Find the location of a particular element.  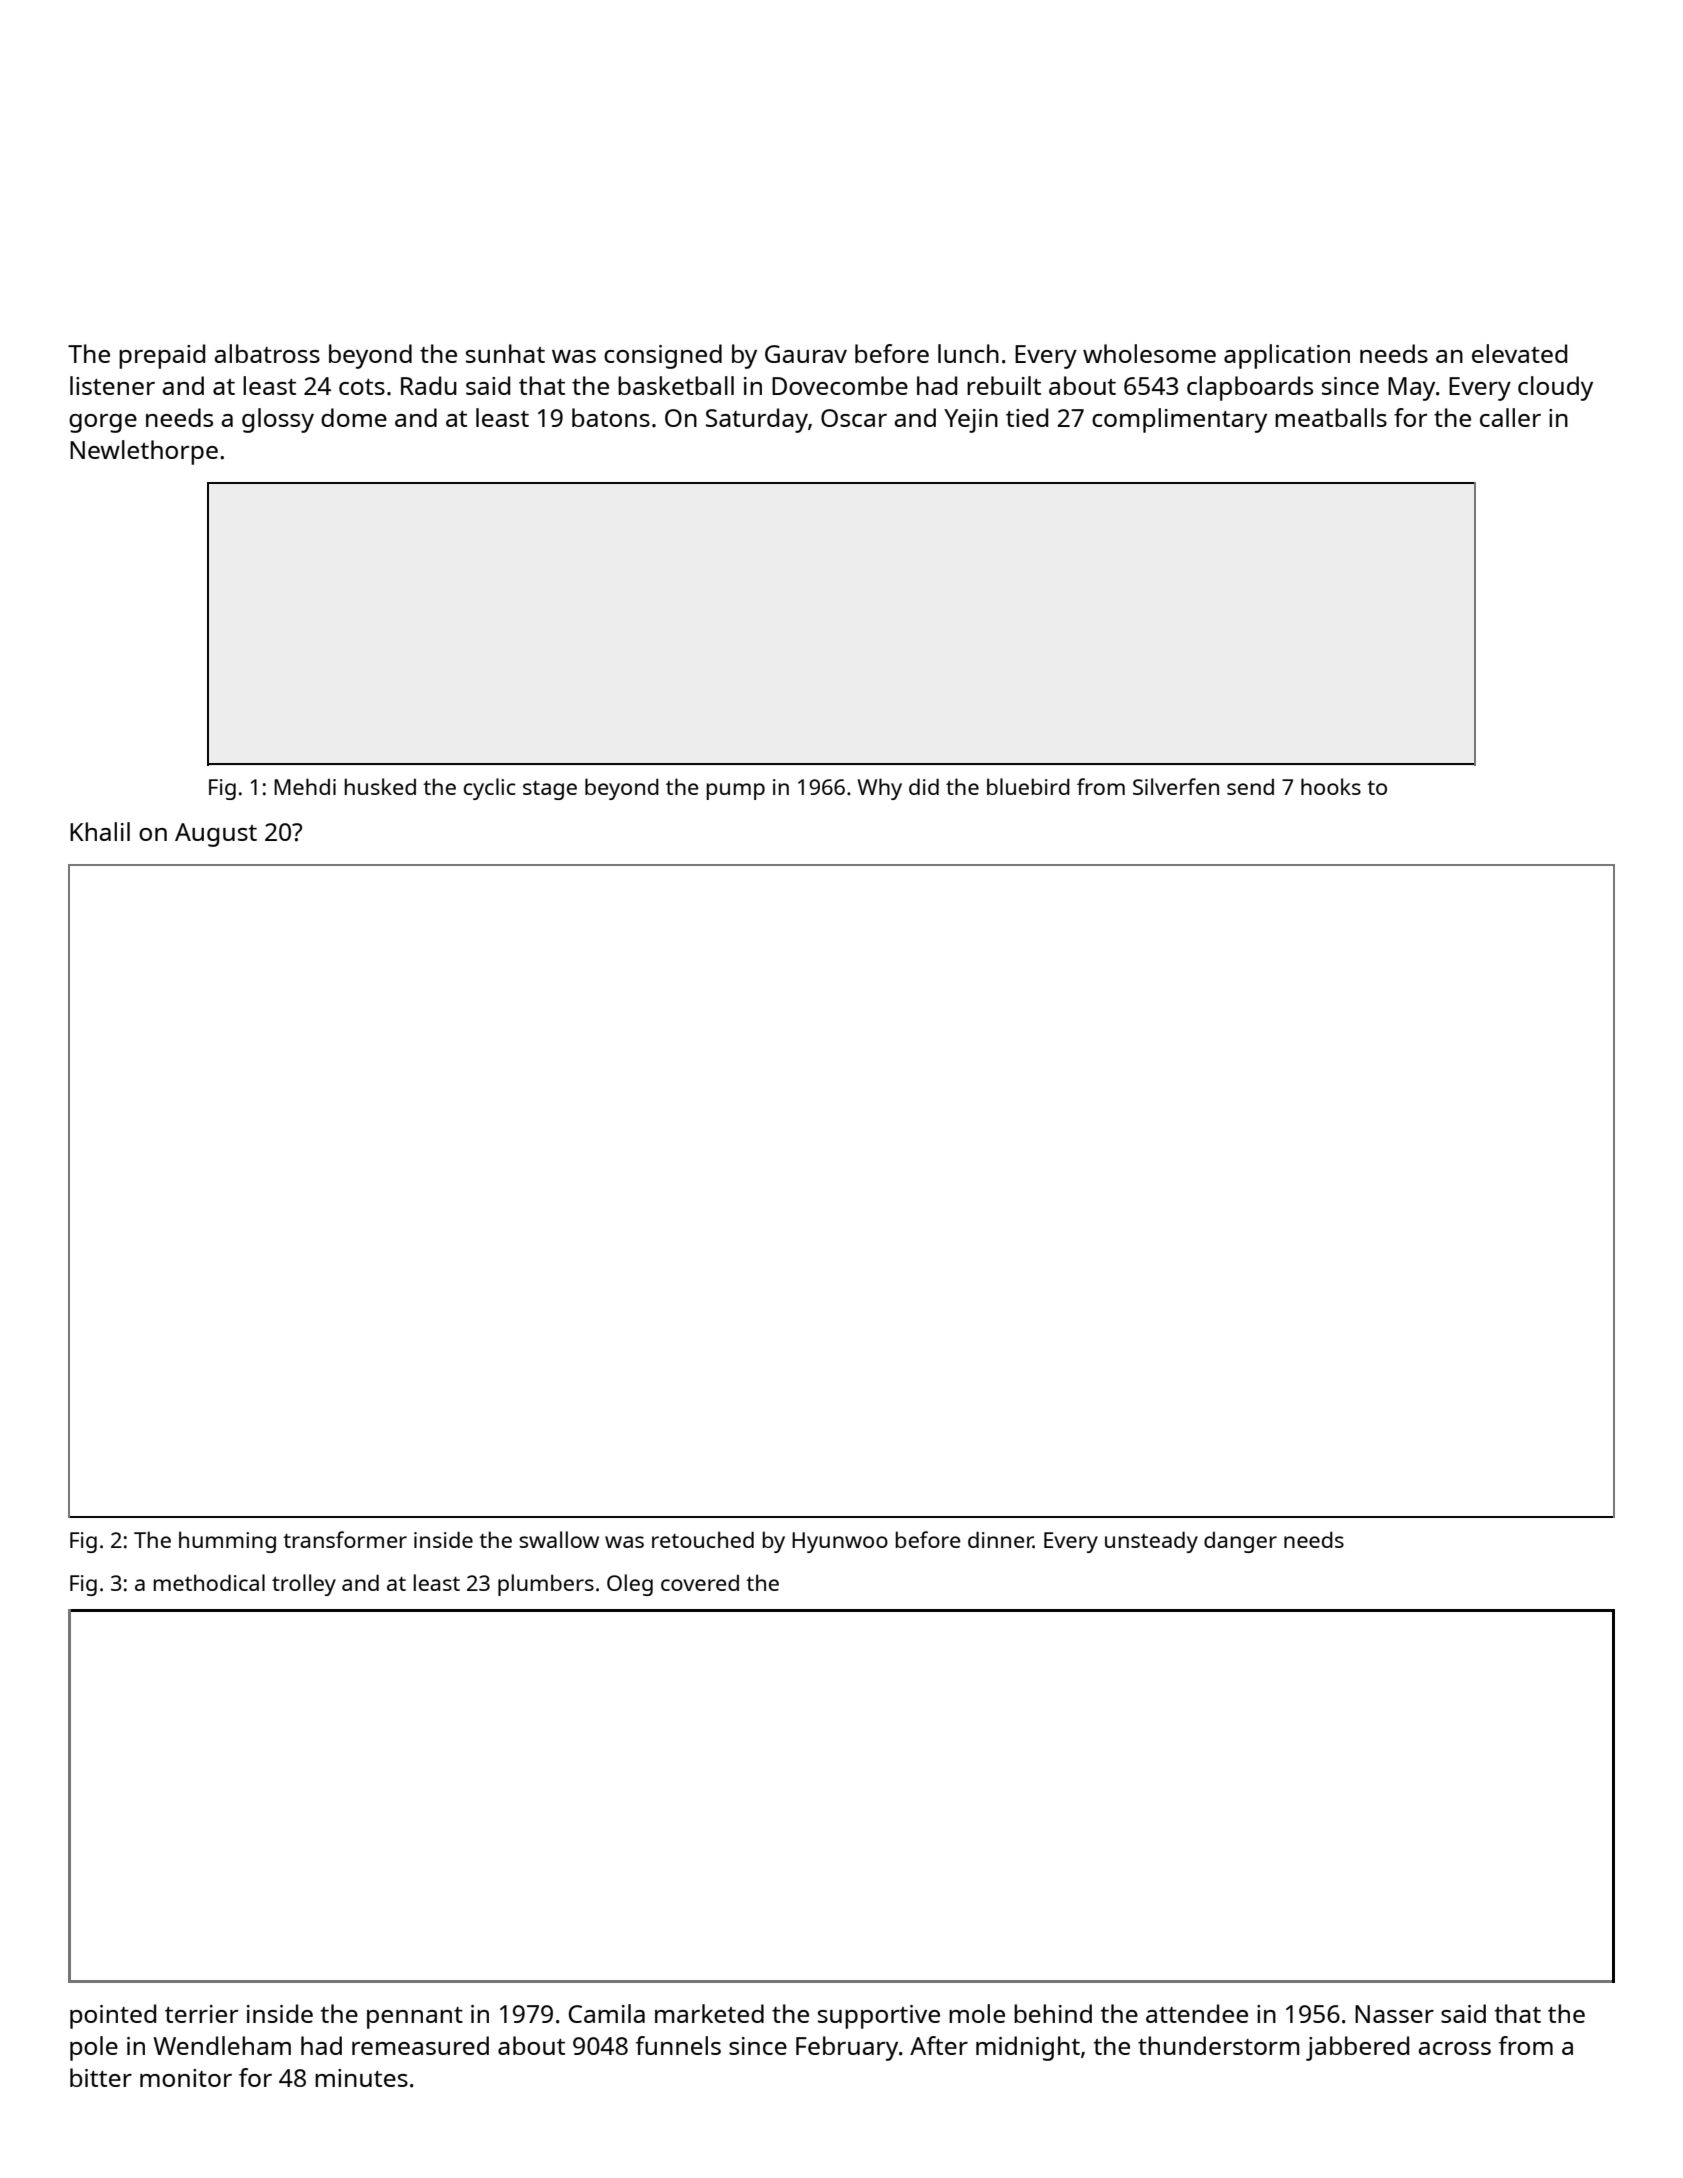

albatross is located at coordinates (267, 353).
